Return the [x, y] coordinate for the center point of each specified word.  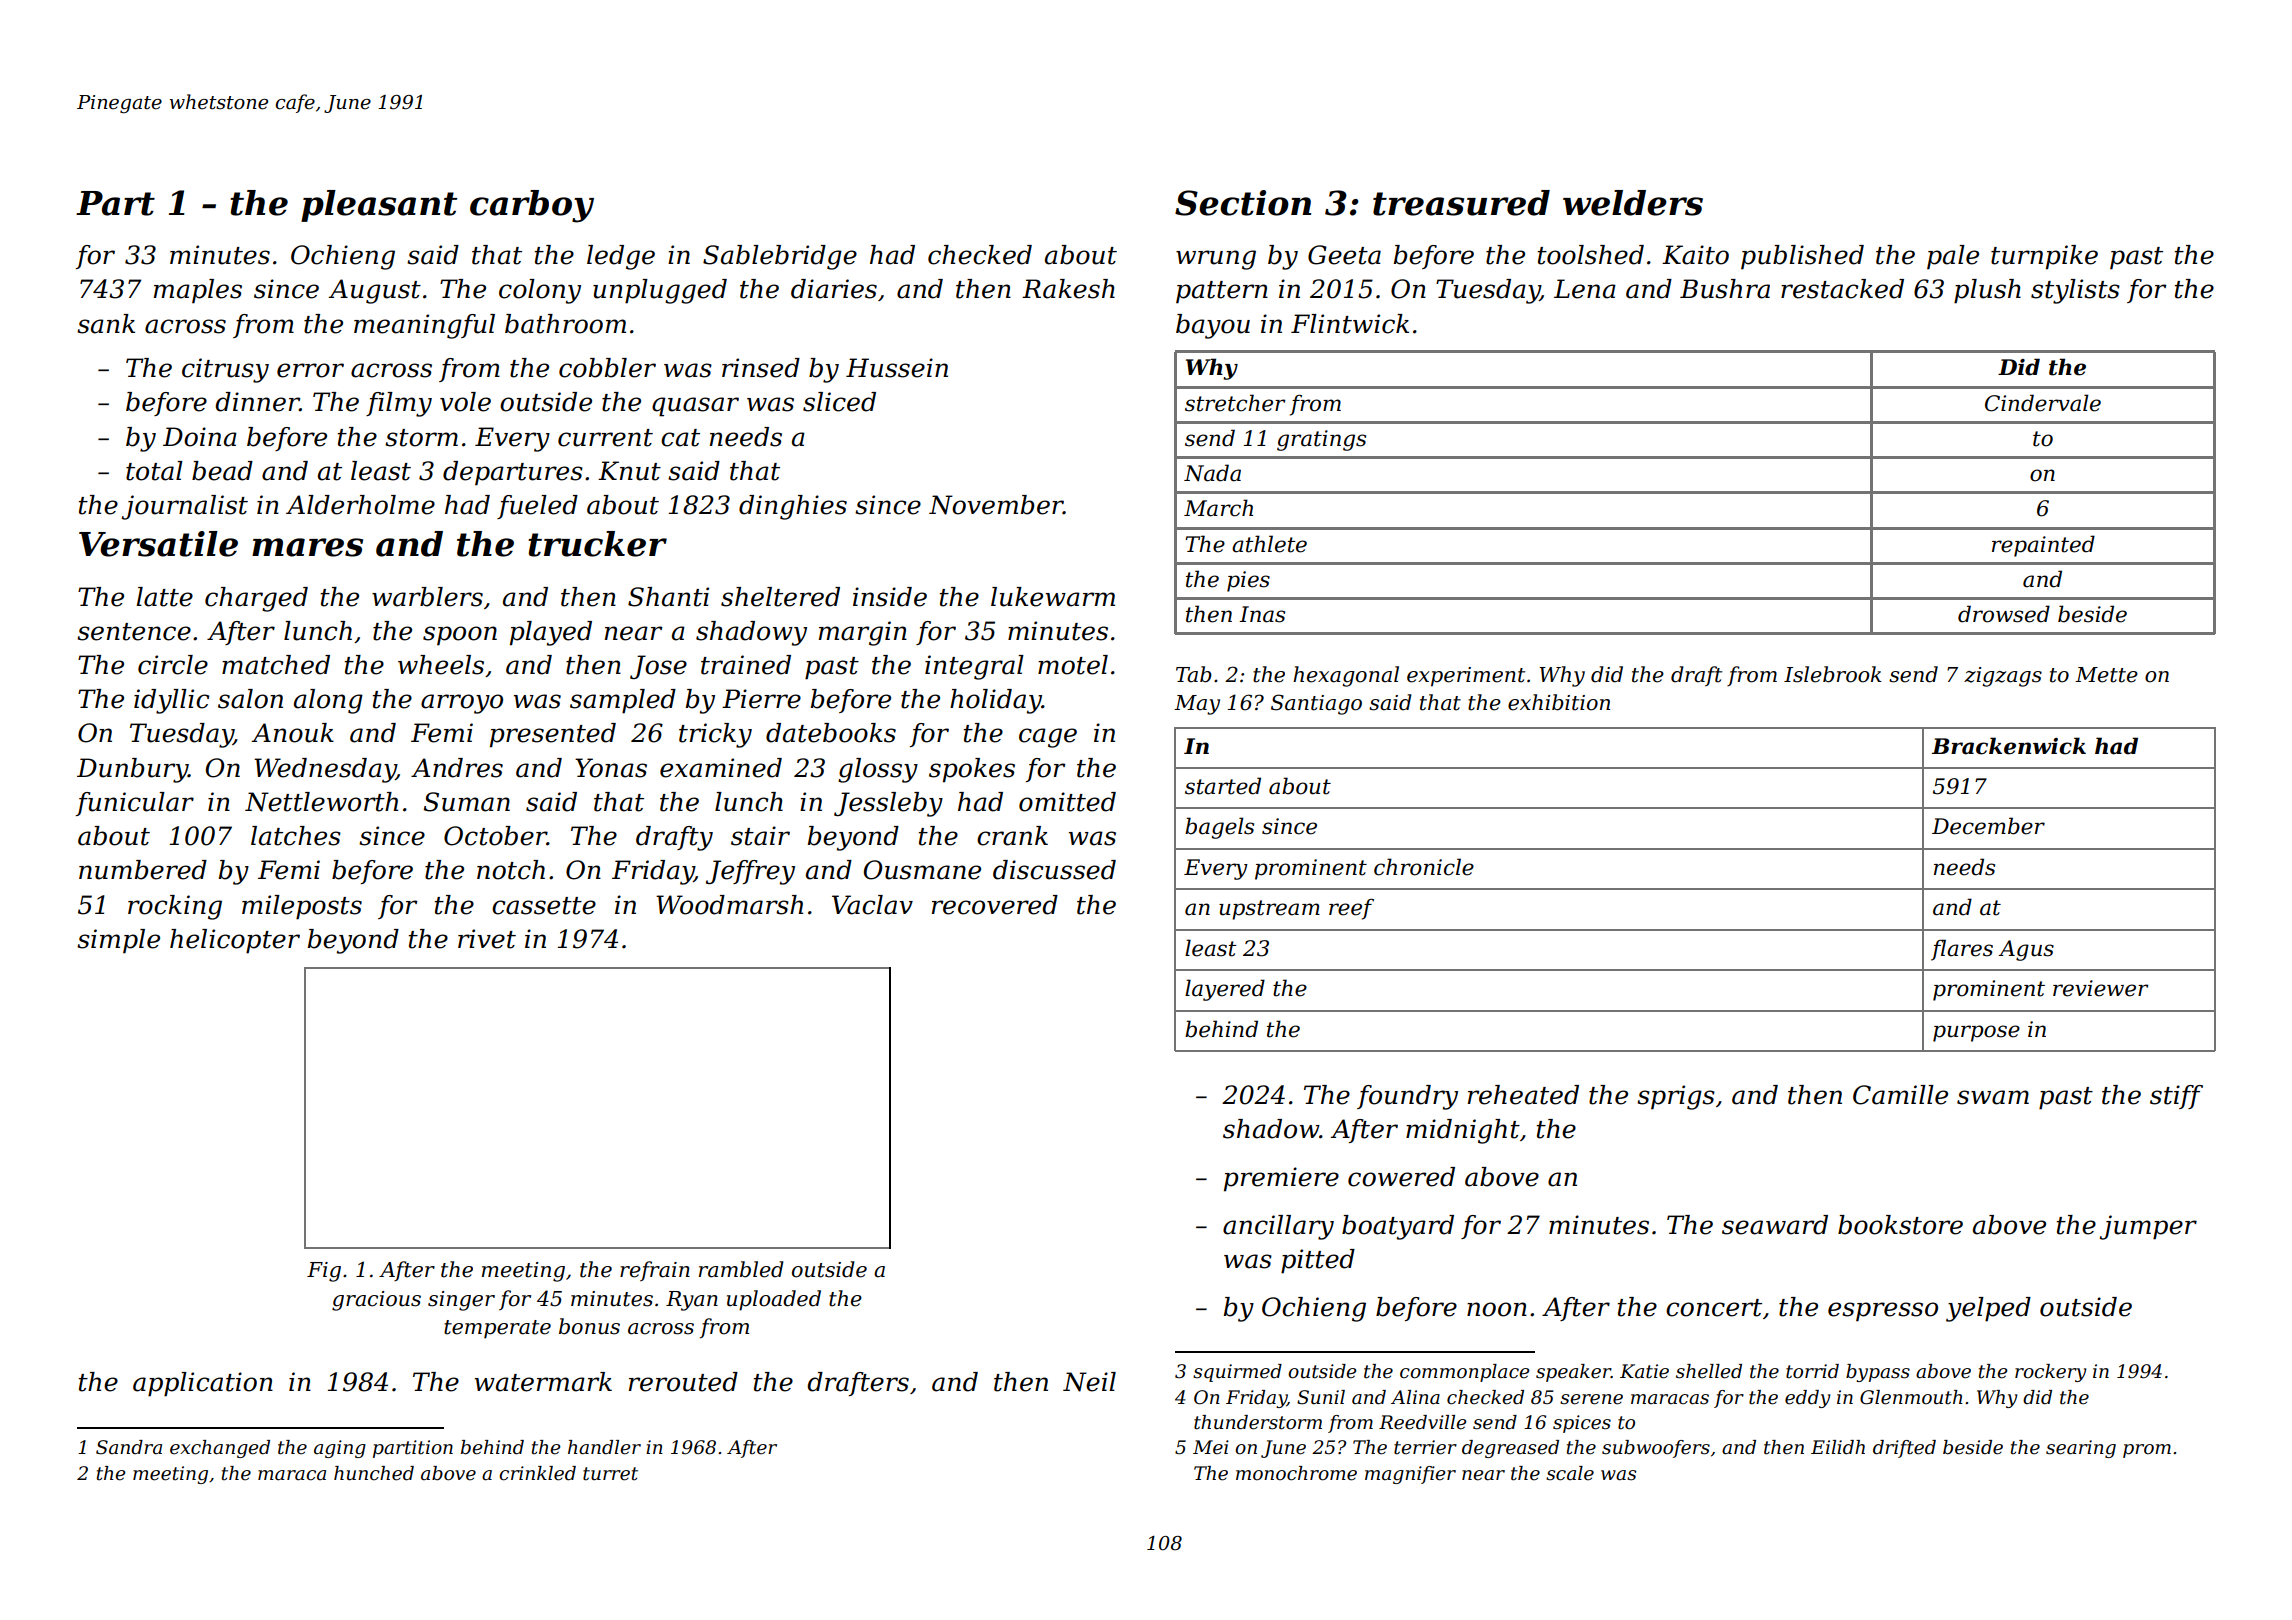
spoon [460, 636]
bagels [1219, 828]
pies [1248, 581]
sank [106, 324]
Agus [2026, 950]
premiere [1281, 1179]
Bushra [1725, 289]
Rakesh [1068, 289]
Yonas [611, 768]
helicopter [235, 941]
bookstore [1900, 1225]
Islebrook [1833, 674]
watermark [543, 1382]
